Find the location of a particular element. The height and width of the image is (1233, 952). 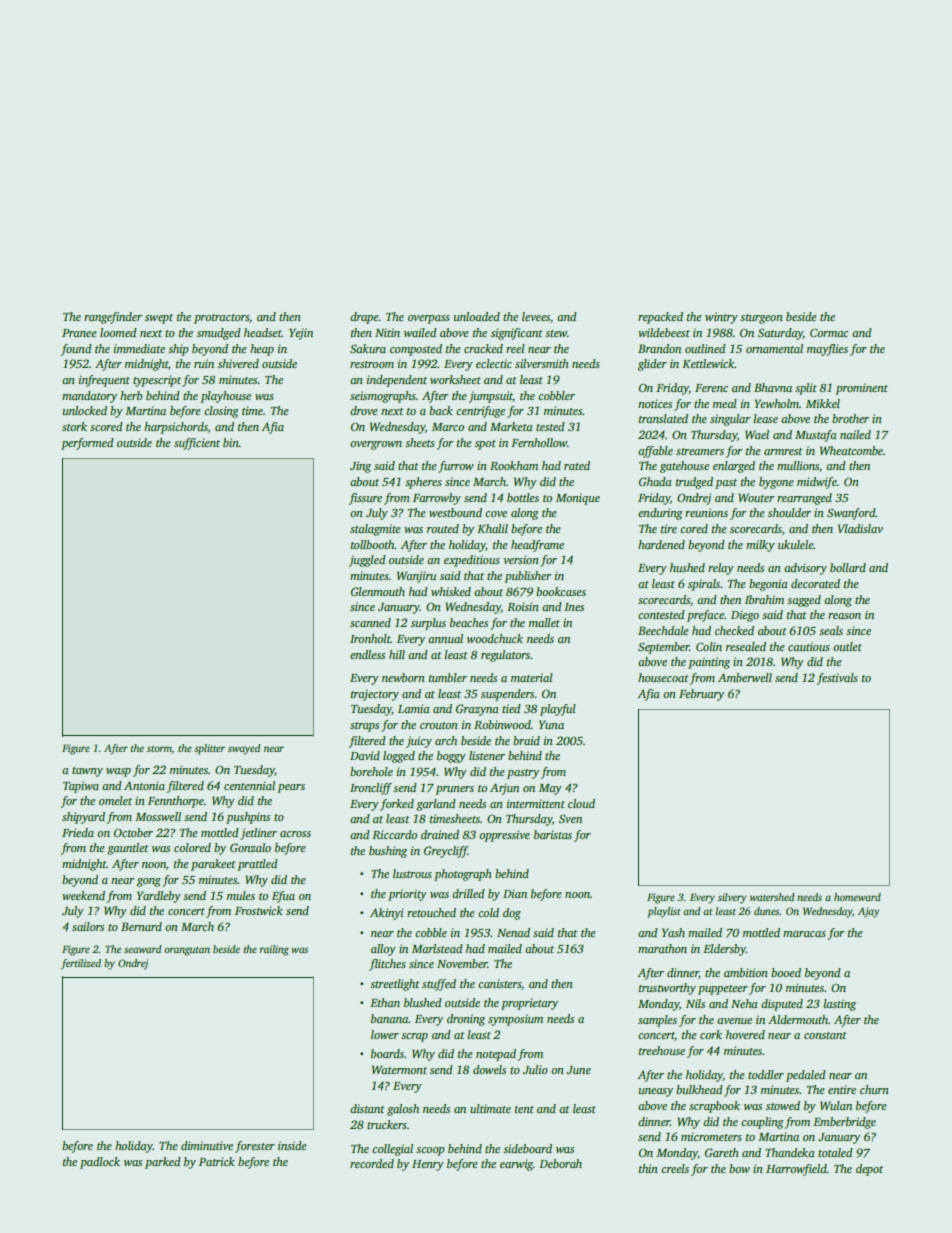

Bernard is located at coordinates (141, 926).
